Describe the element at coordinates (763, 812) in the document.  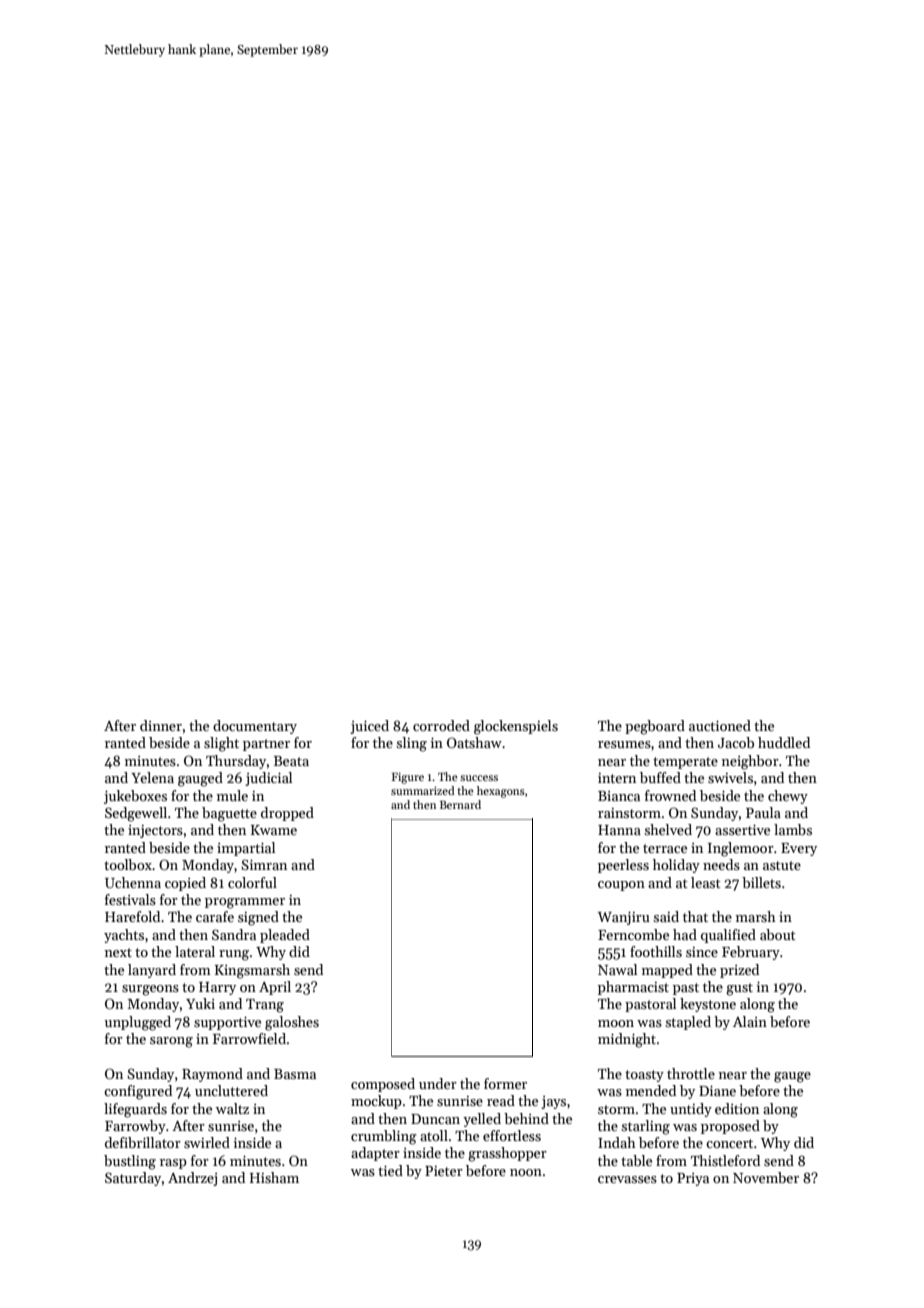
I see `Paula` at that location.
